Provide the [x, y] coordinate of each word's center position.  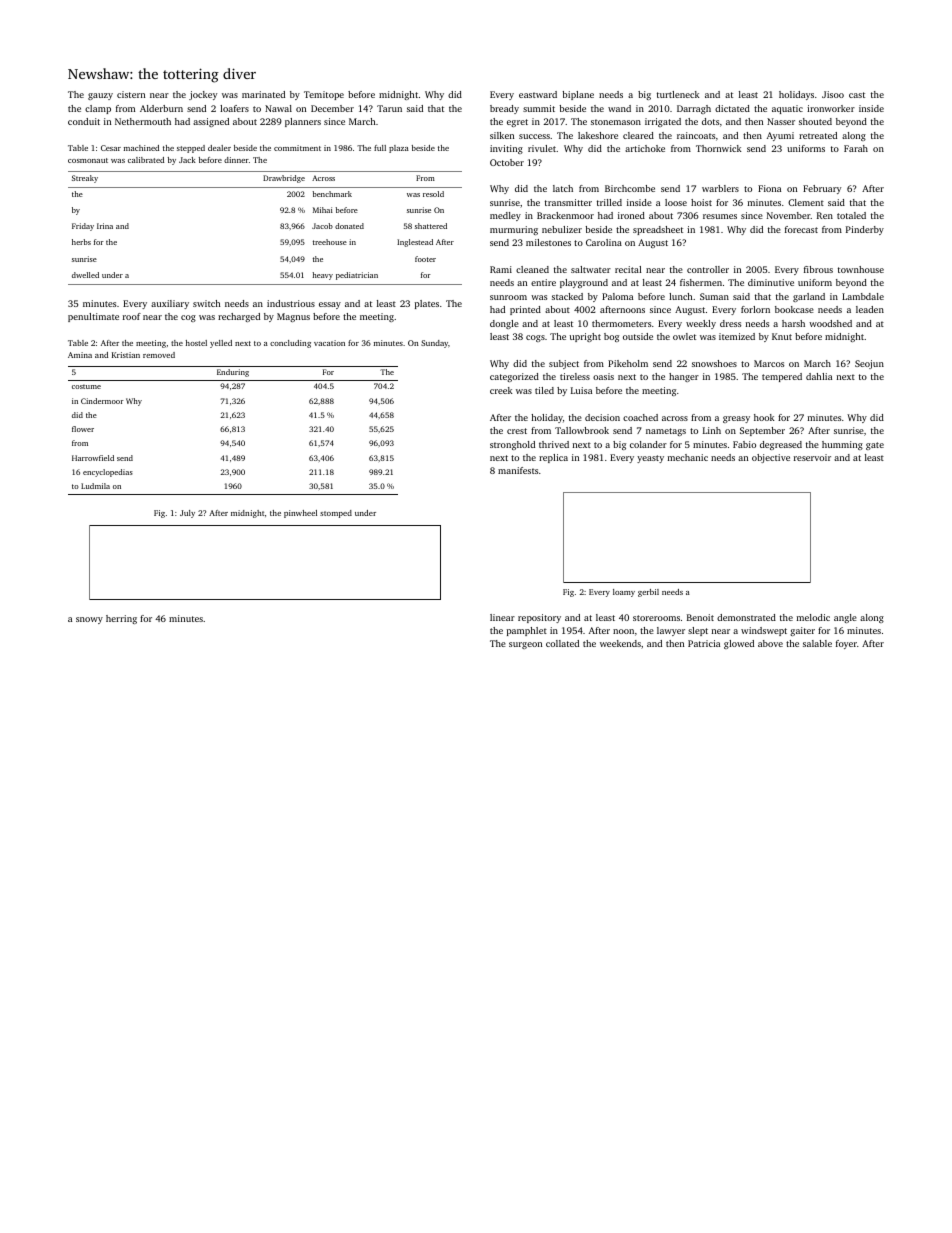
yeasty [650, 459]
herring [121, 619]
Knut [782, 336]
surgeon [525, 645]
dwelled [85, 275]
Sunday [434, 344]
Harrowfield [93, 458]
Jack [187, 160]
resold [433, 194]
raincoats [696, 135]
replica [553, 458]
